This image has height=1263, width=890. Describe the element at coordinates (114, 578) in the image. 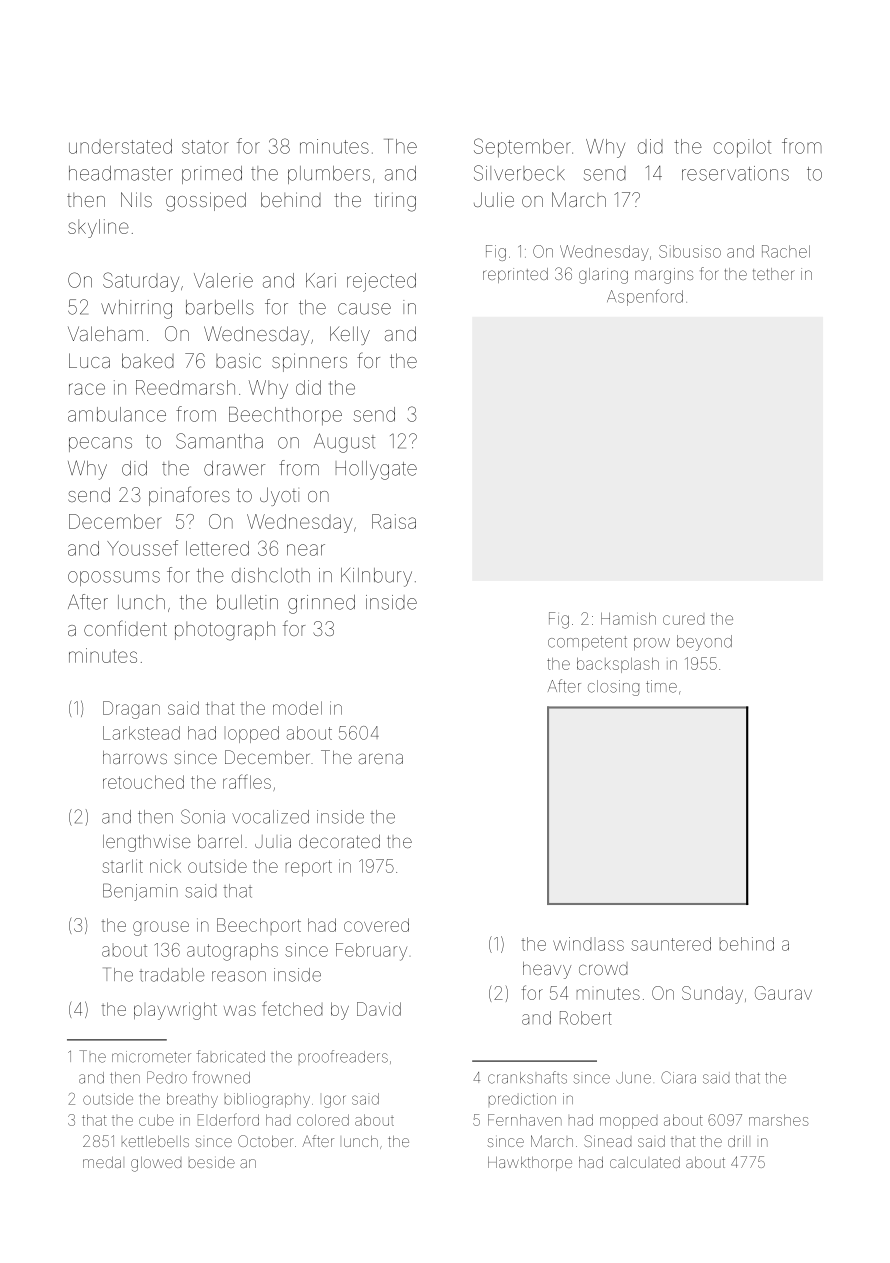

I see `opossums` at that location.
